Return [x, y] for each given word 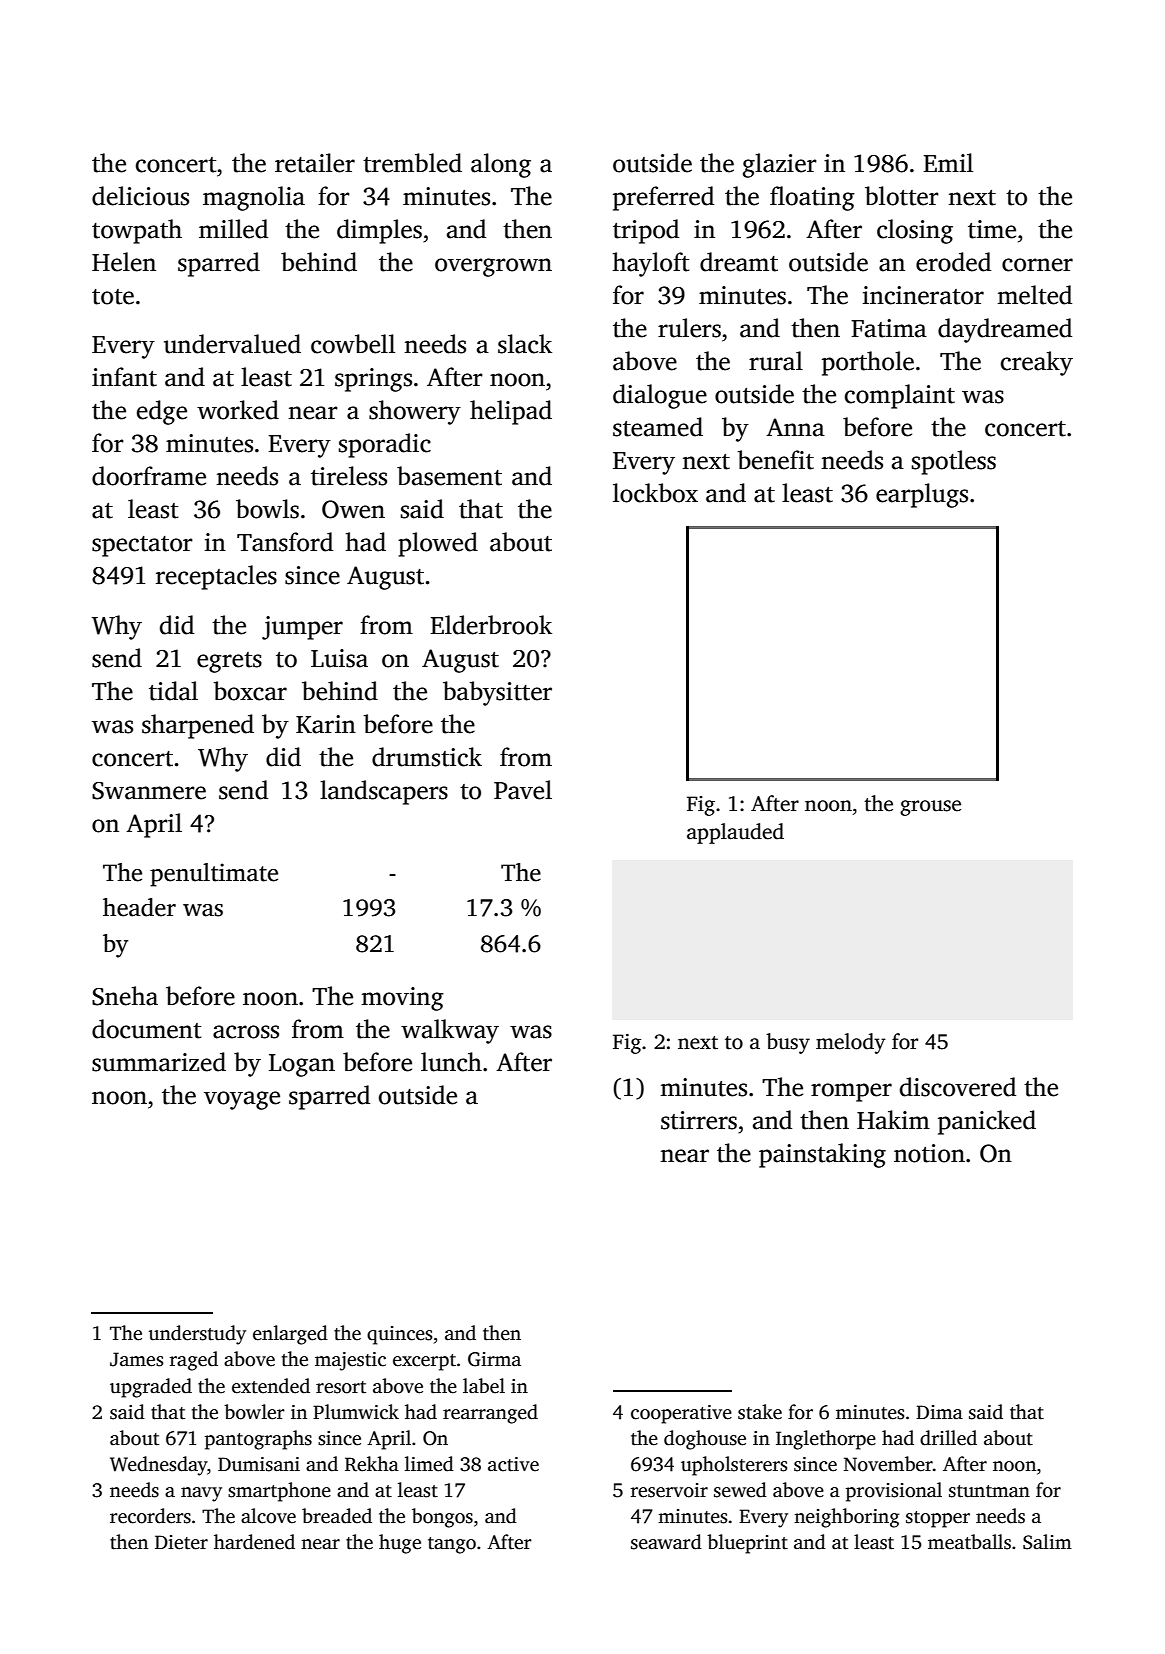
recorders [150, 1516]
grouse [930, 808]
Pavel [523, 790]
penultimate [214, 875]
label [484, 1386]
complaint [900, 396]
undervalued [232, 344]
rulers [689, 328]
